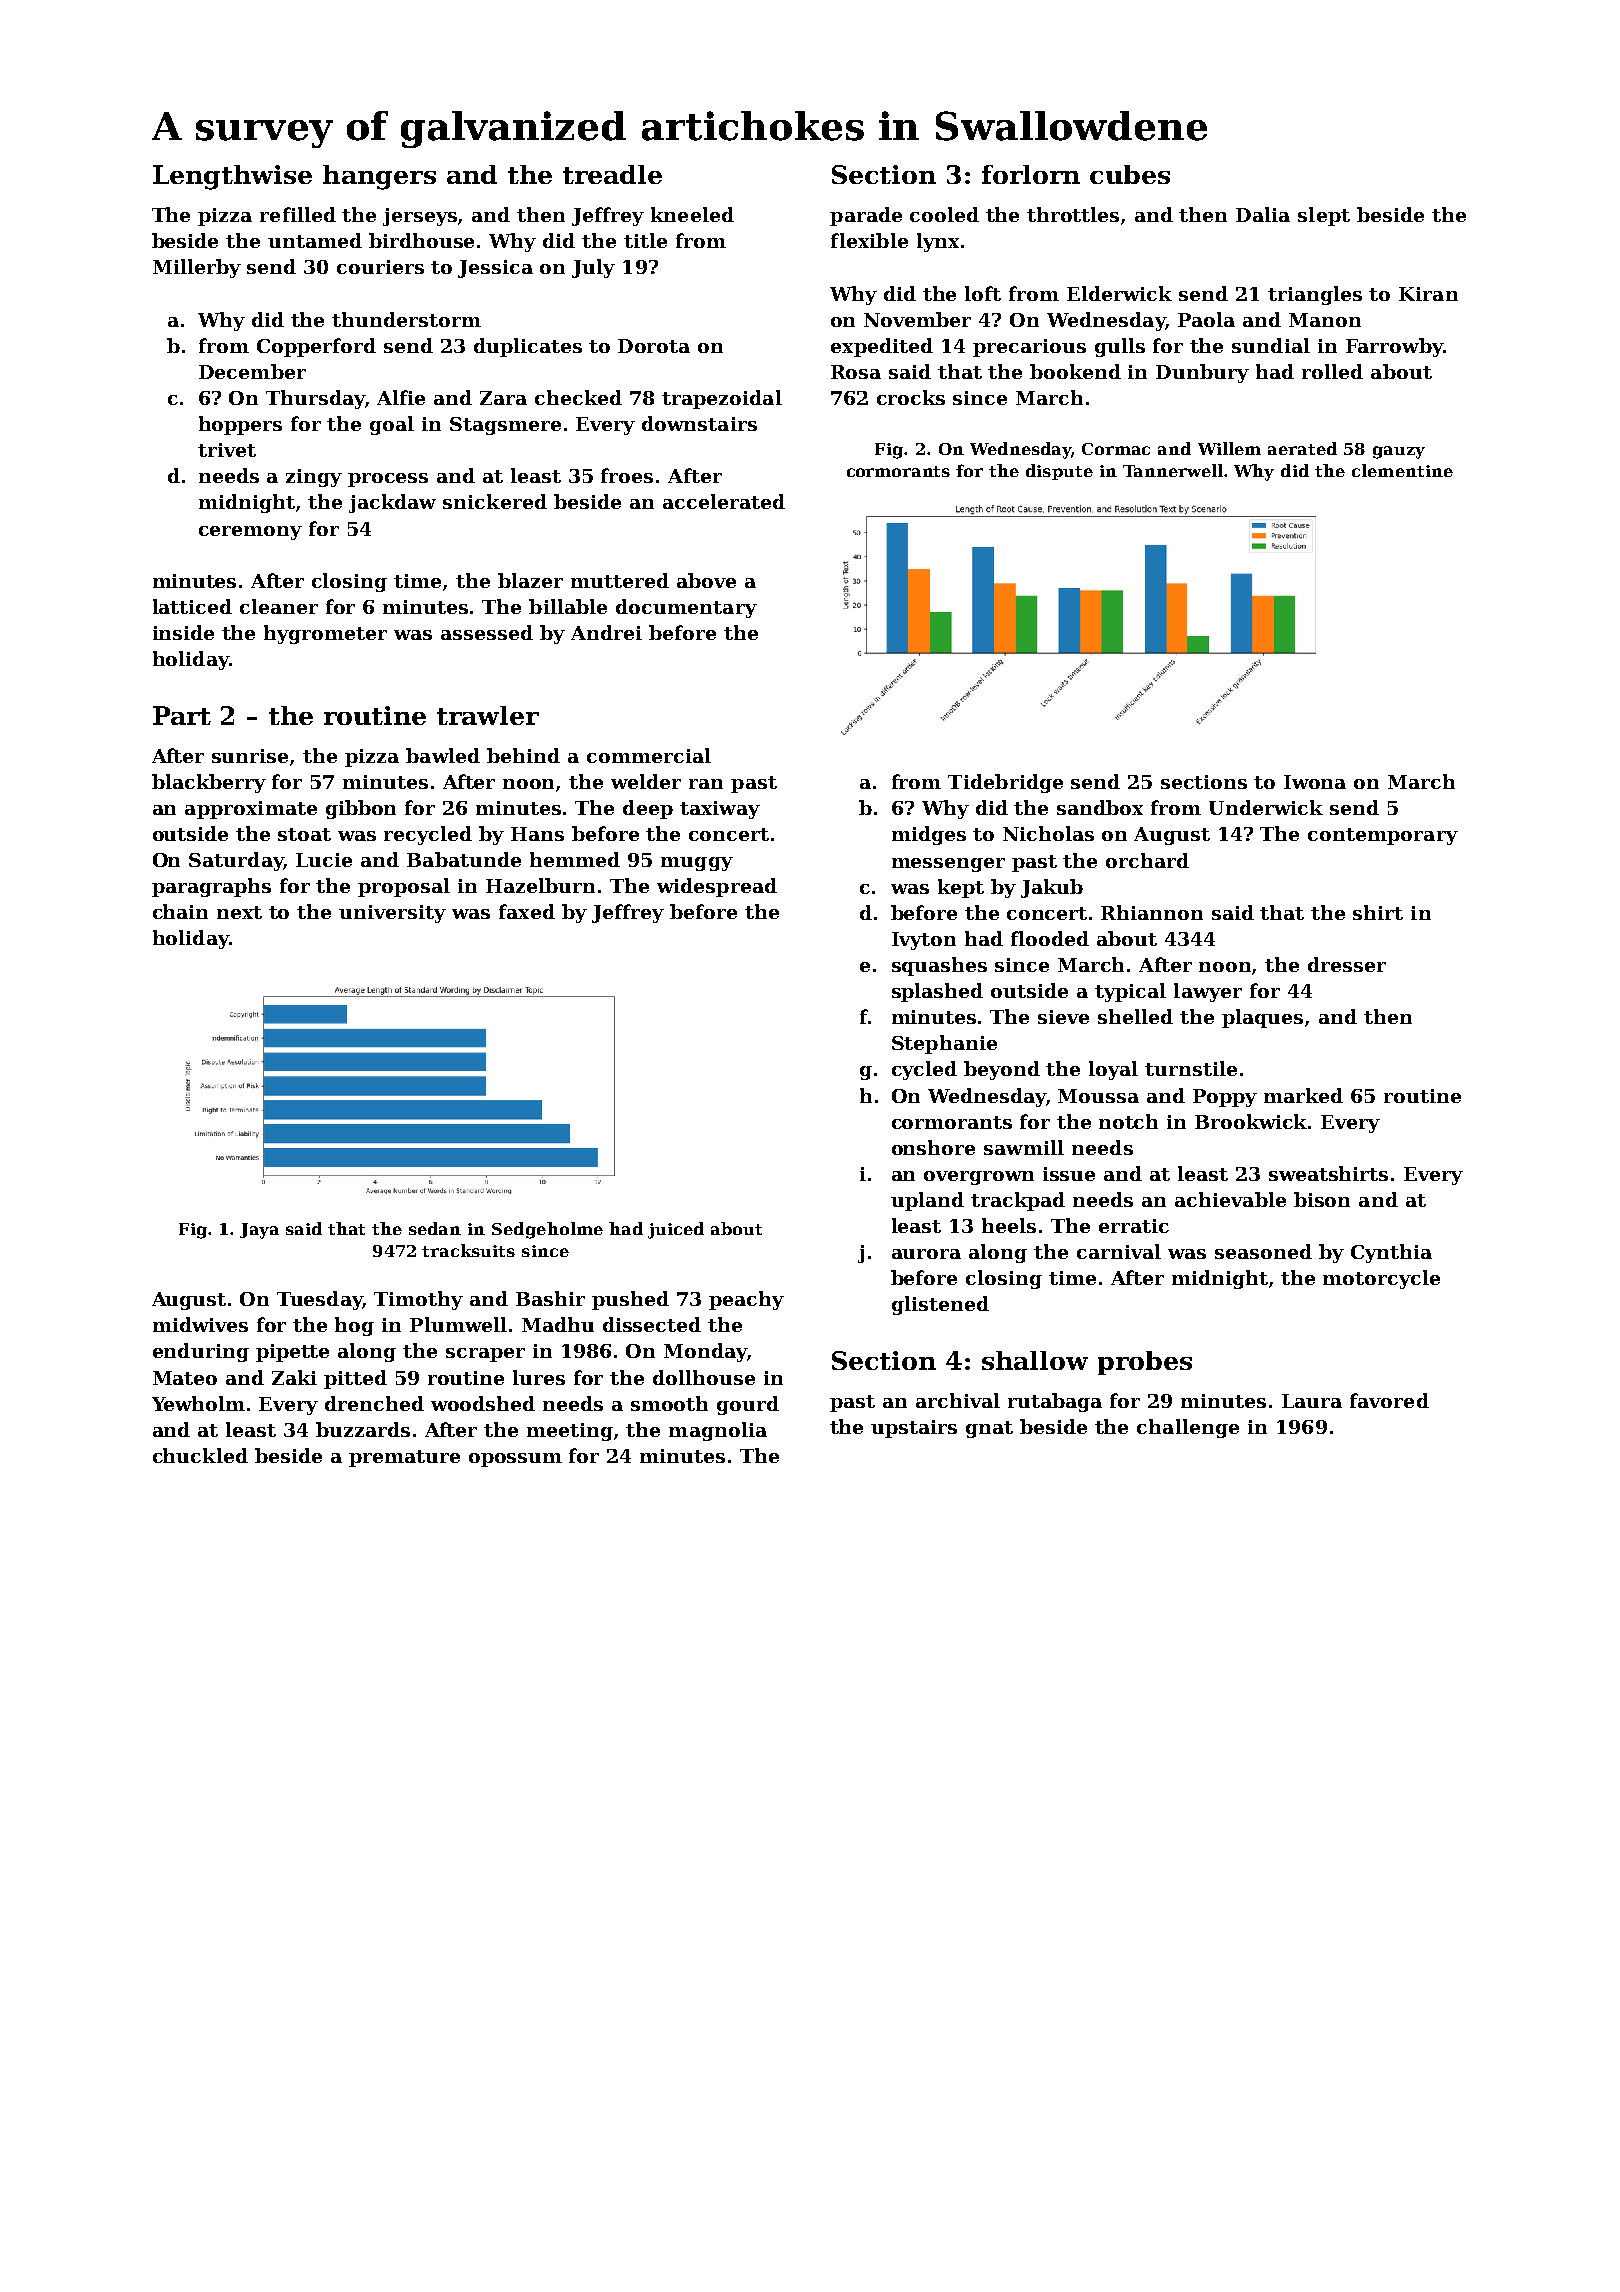  Describe the element at coordinates (180, 911) in the screenshot. I see `chain` at that location.
